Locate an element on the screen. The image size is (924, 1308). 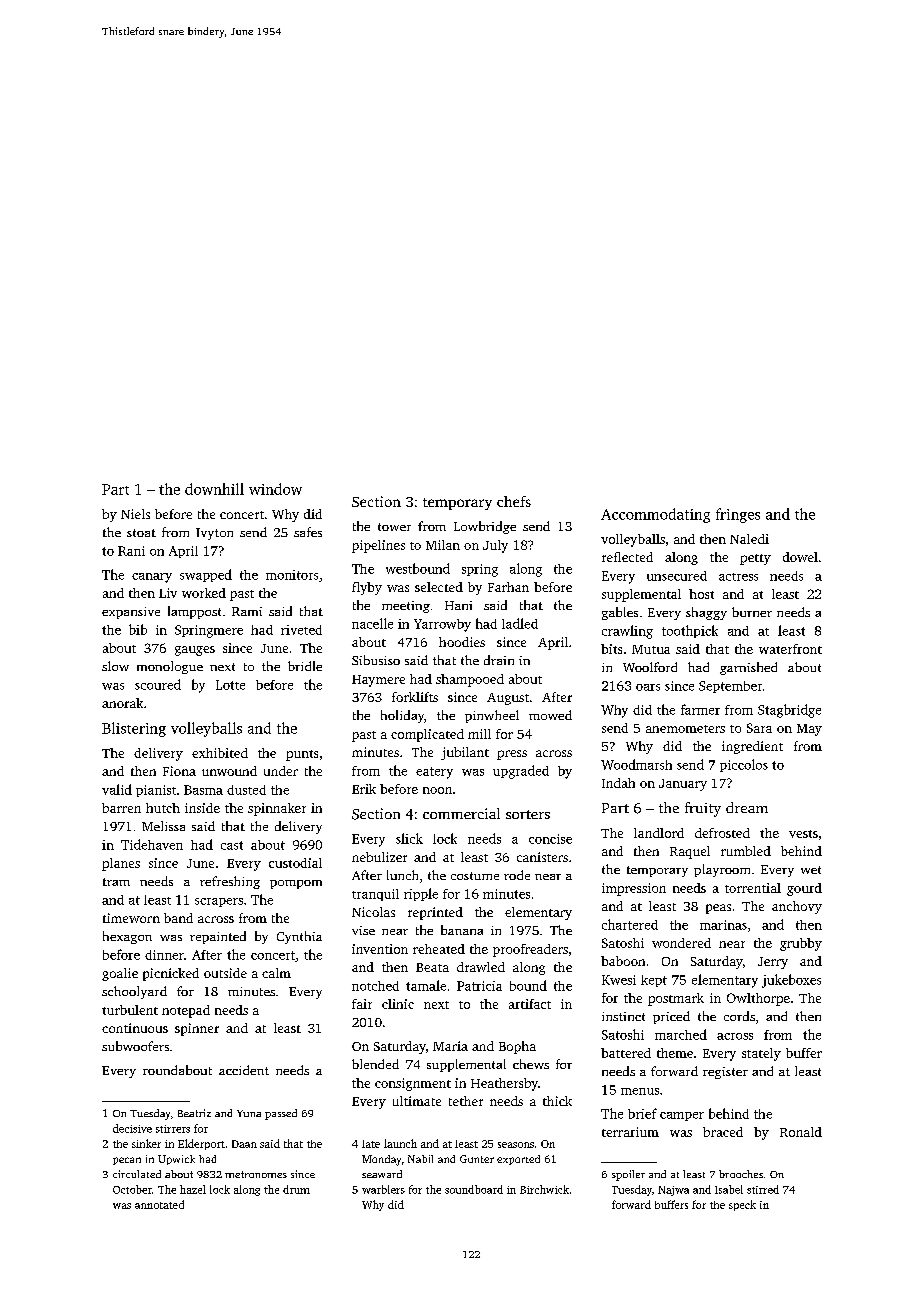
swapped is located at coordinates (206, 575).
